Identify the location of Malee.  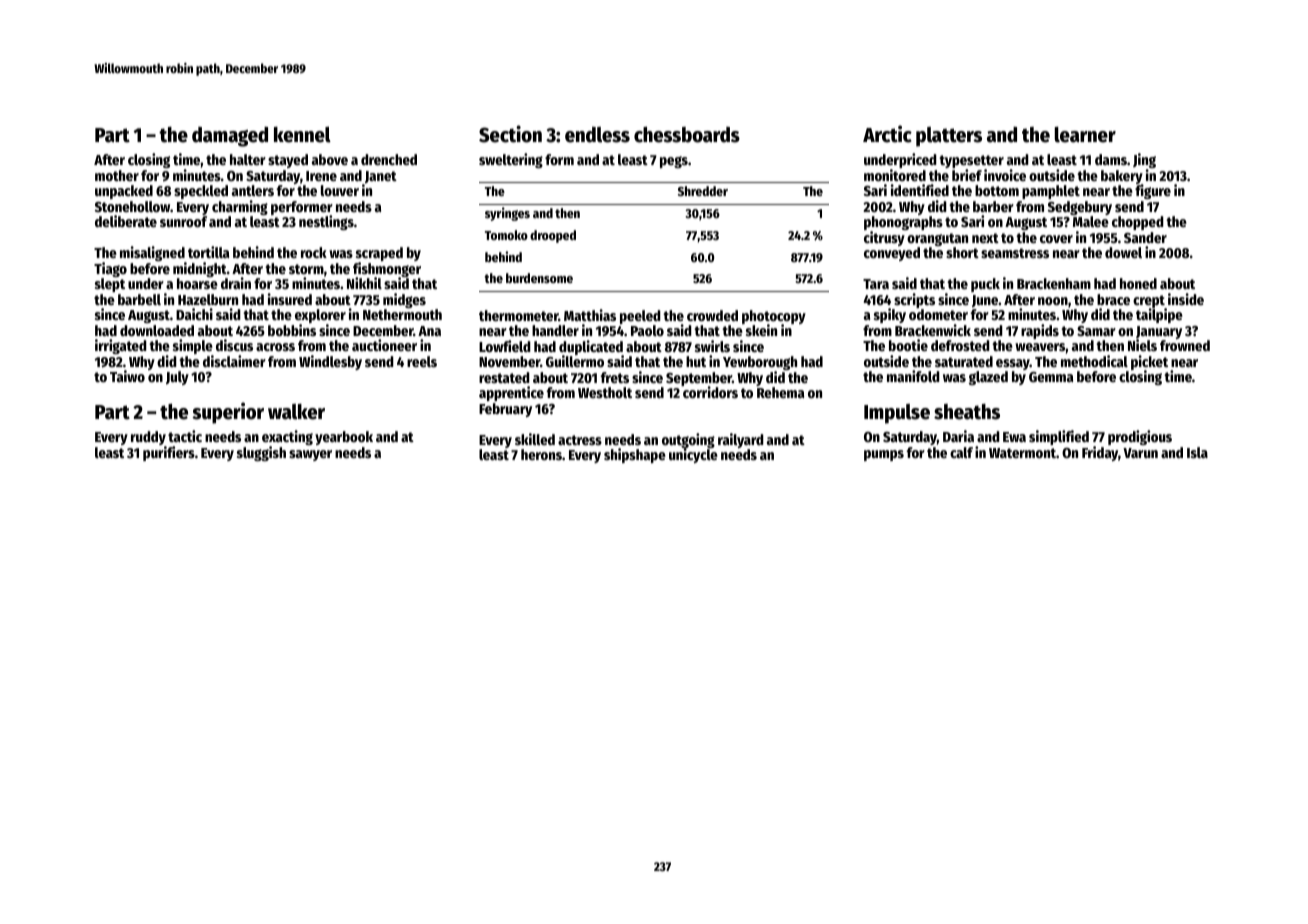
(1091, 221).
